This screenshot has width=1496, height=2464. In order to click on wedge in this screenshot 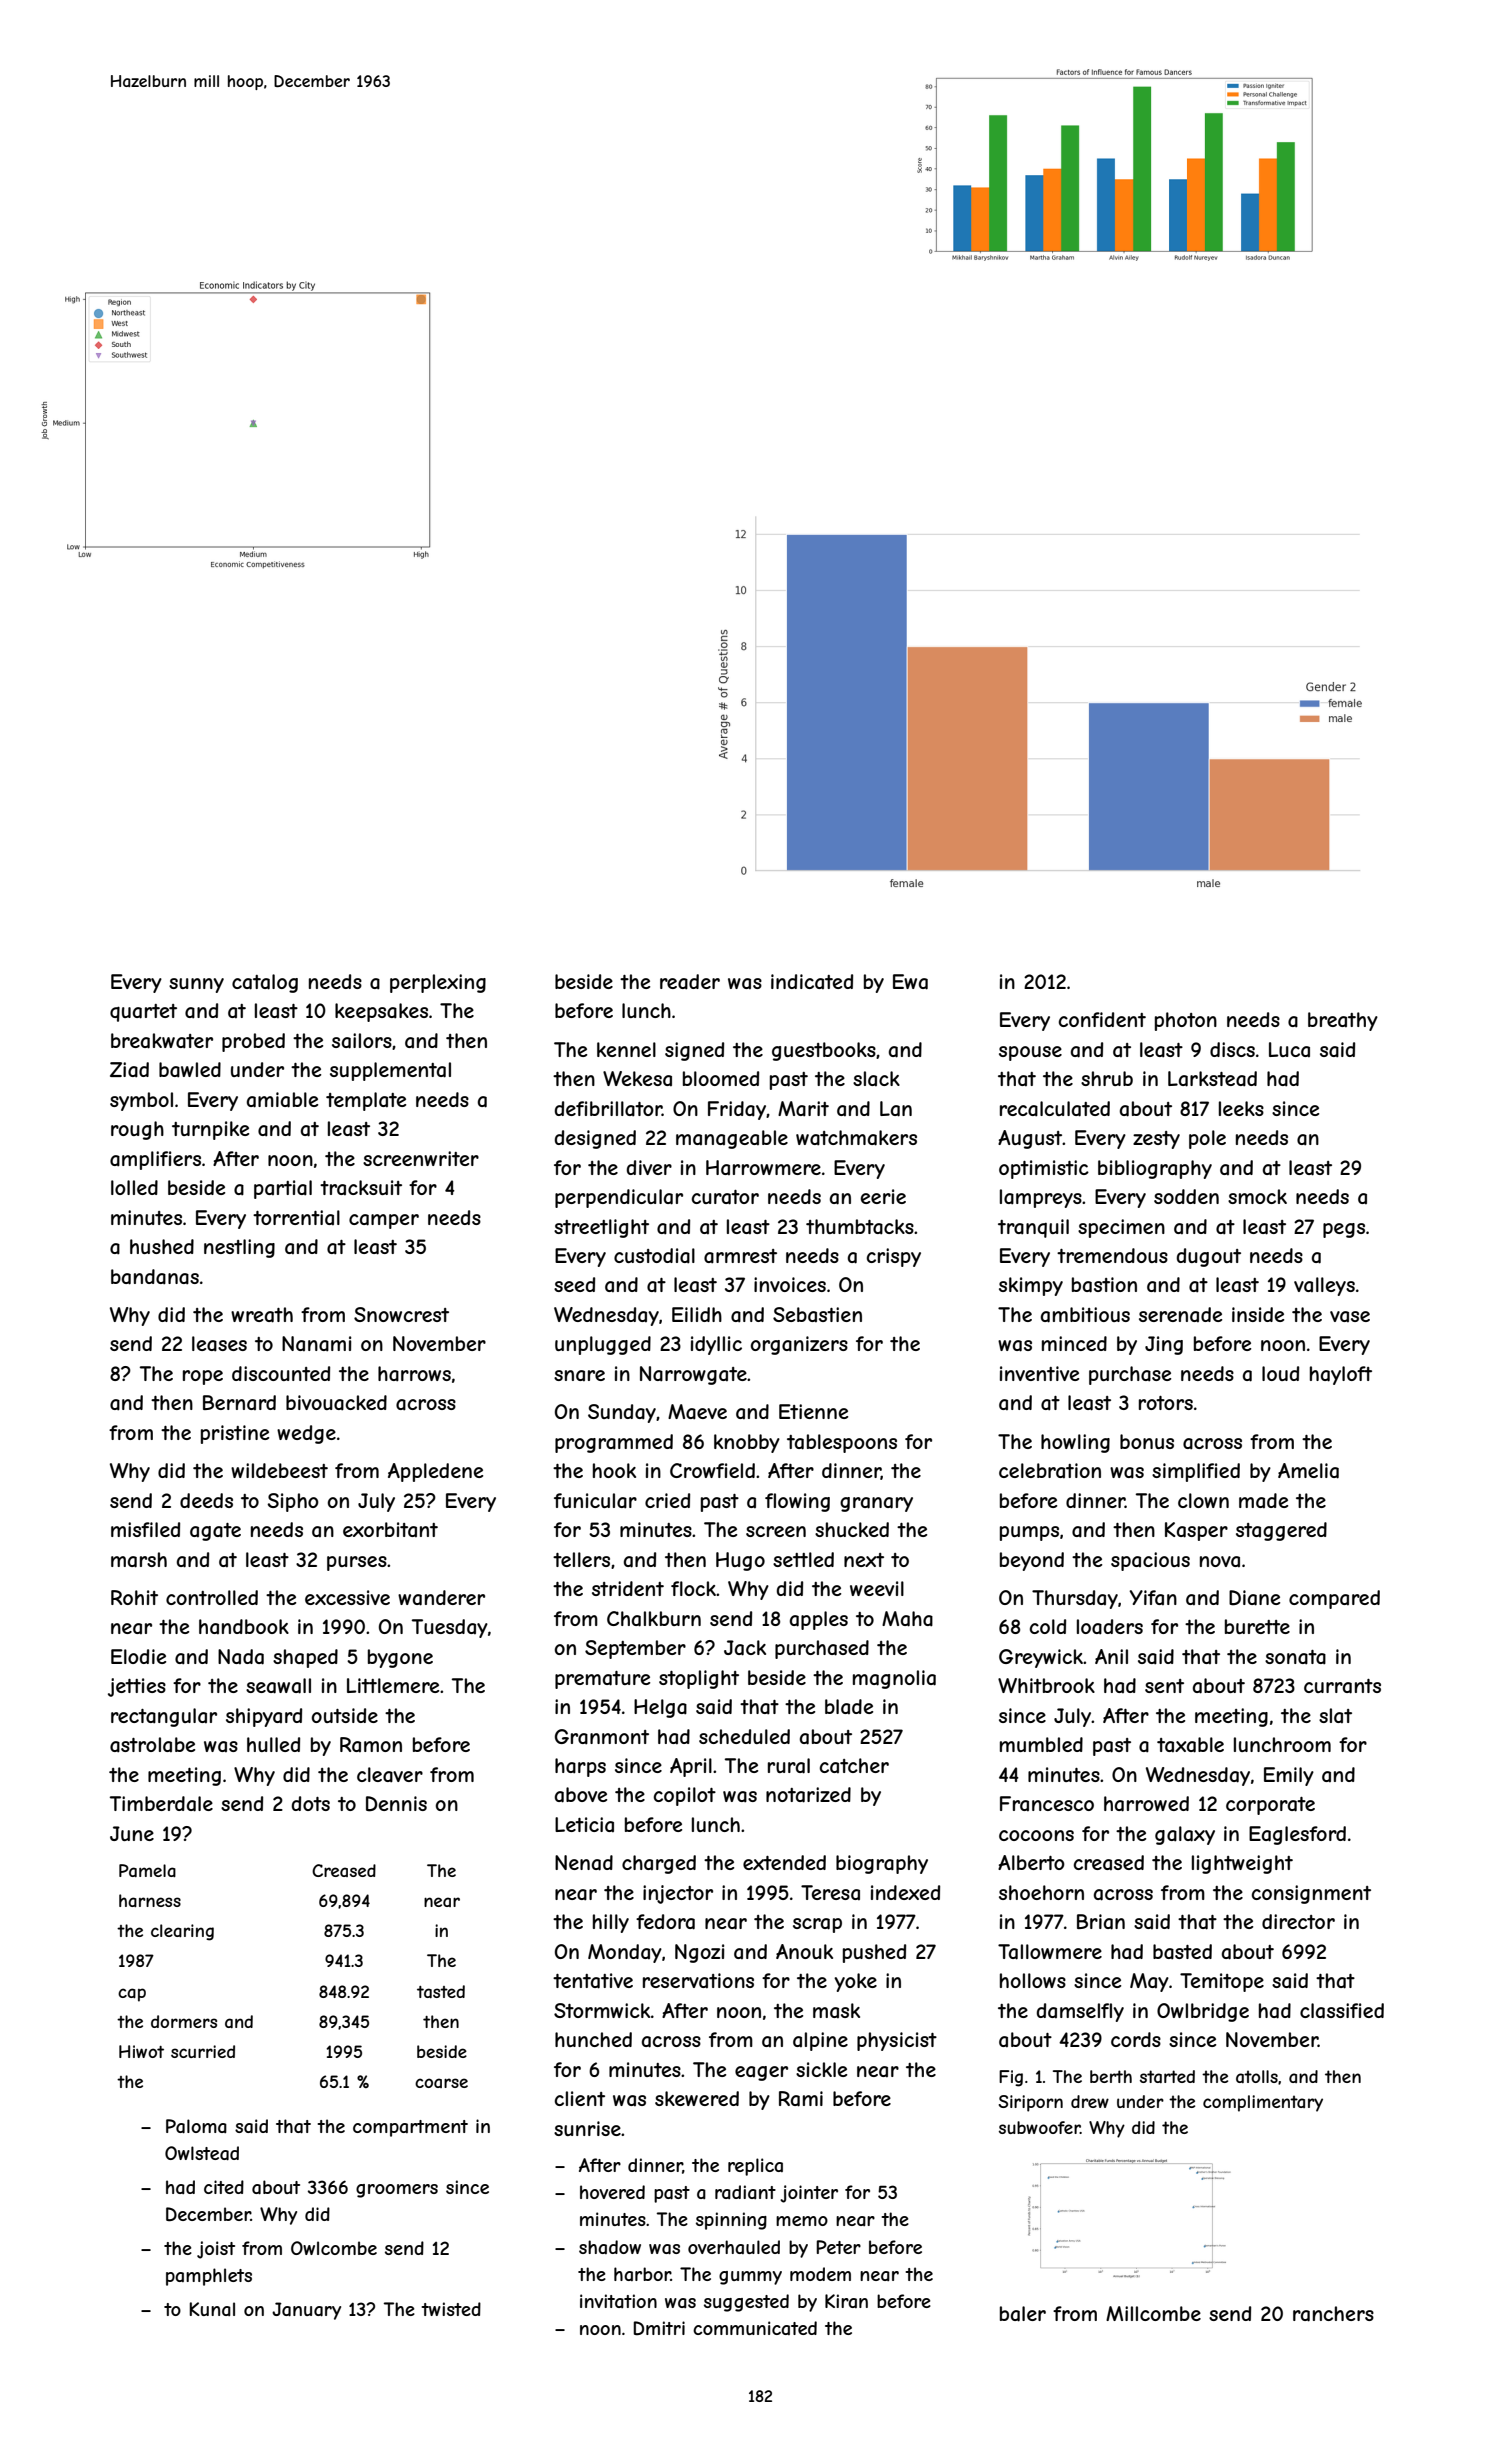, I will do `click(306, 1434)`.
